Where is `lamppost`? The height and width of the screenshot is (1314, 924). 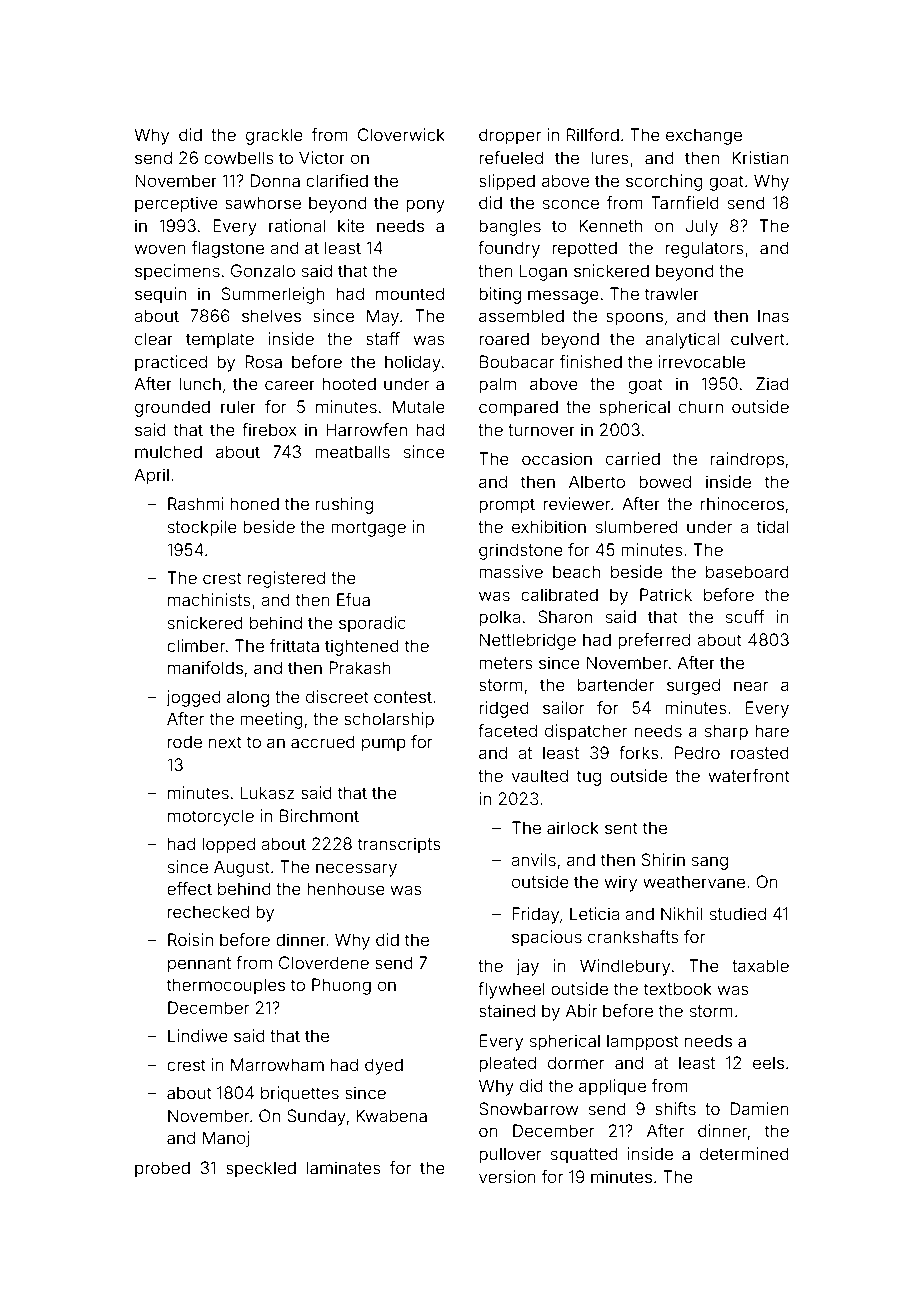 lamppost is located at coordinates (643, 1042).
